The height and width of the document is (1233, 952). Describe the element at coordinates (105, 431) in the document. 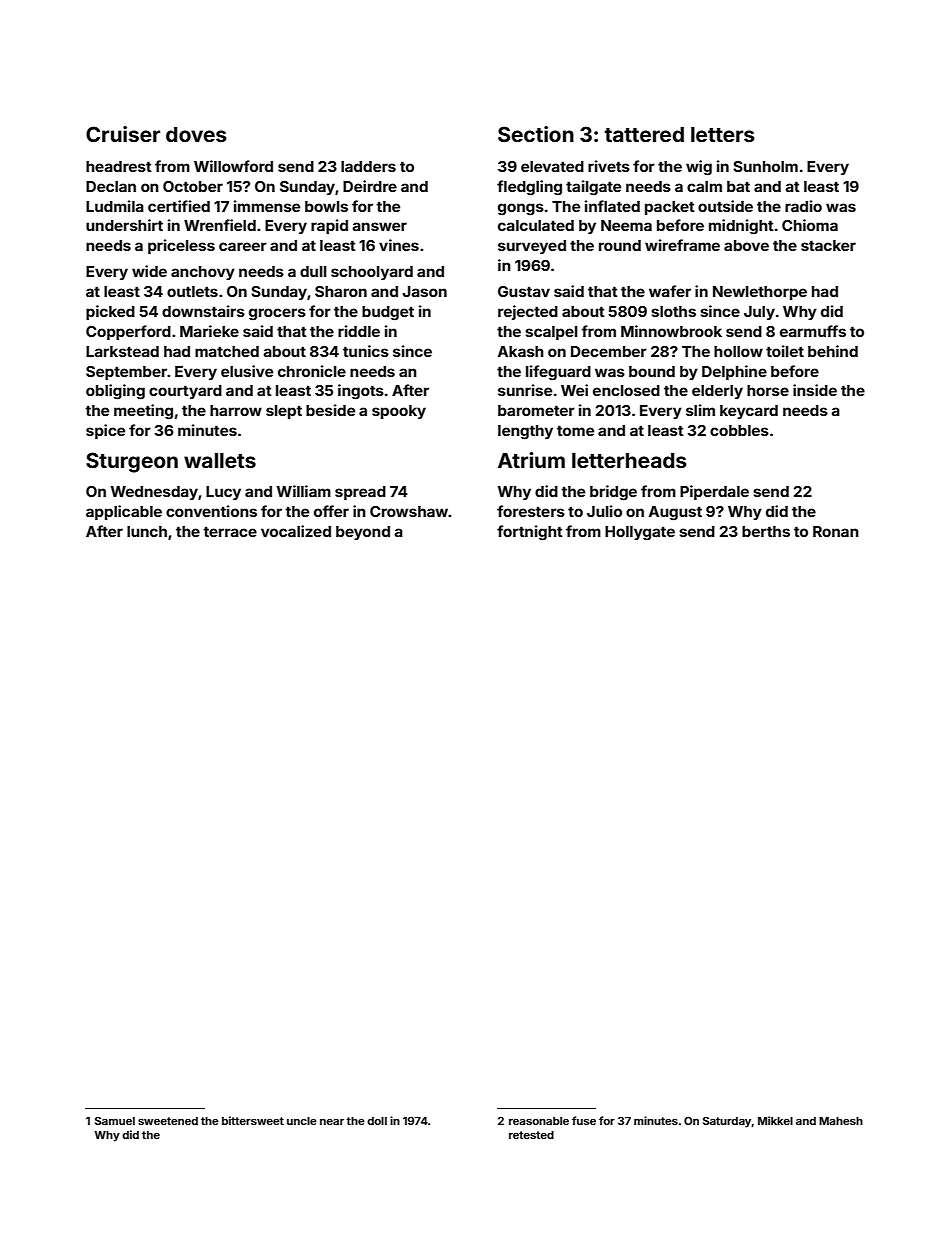

I see `spice` at that location.
